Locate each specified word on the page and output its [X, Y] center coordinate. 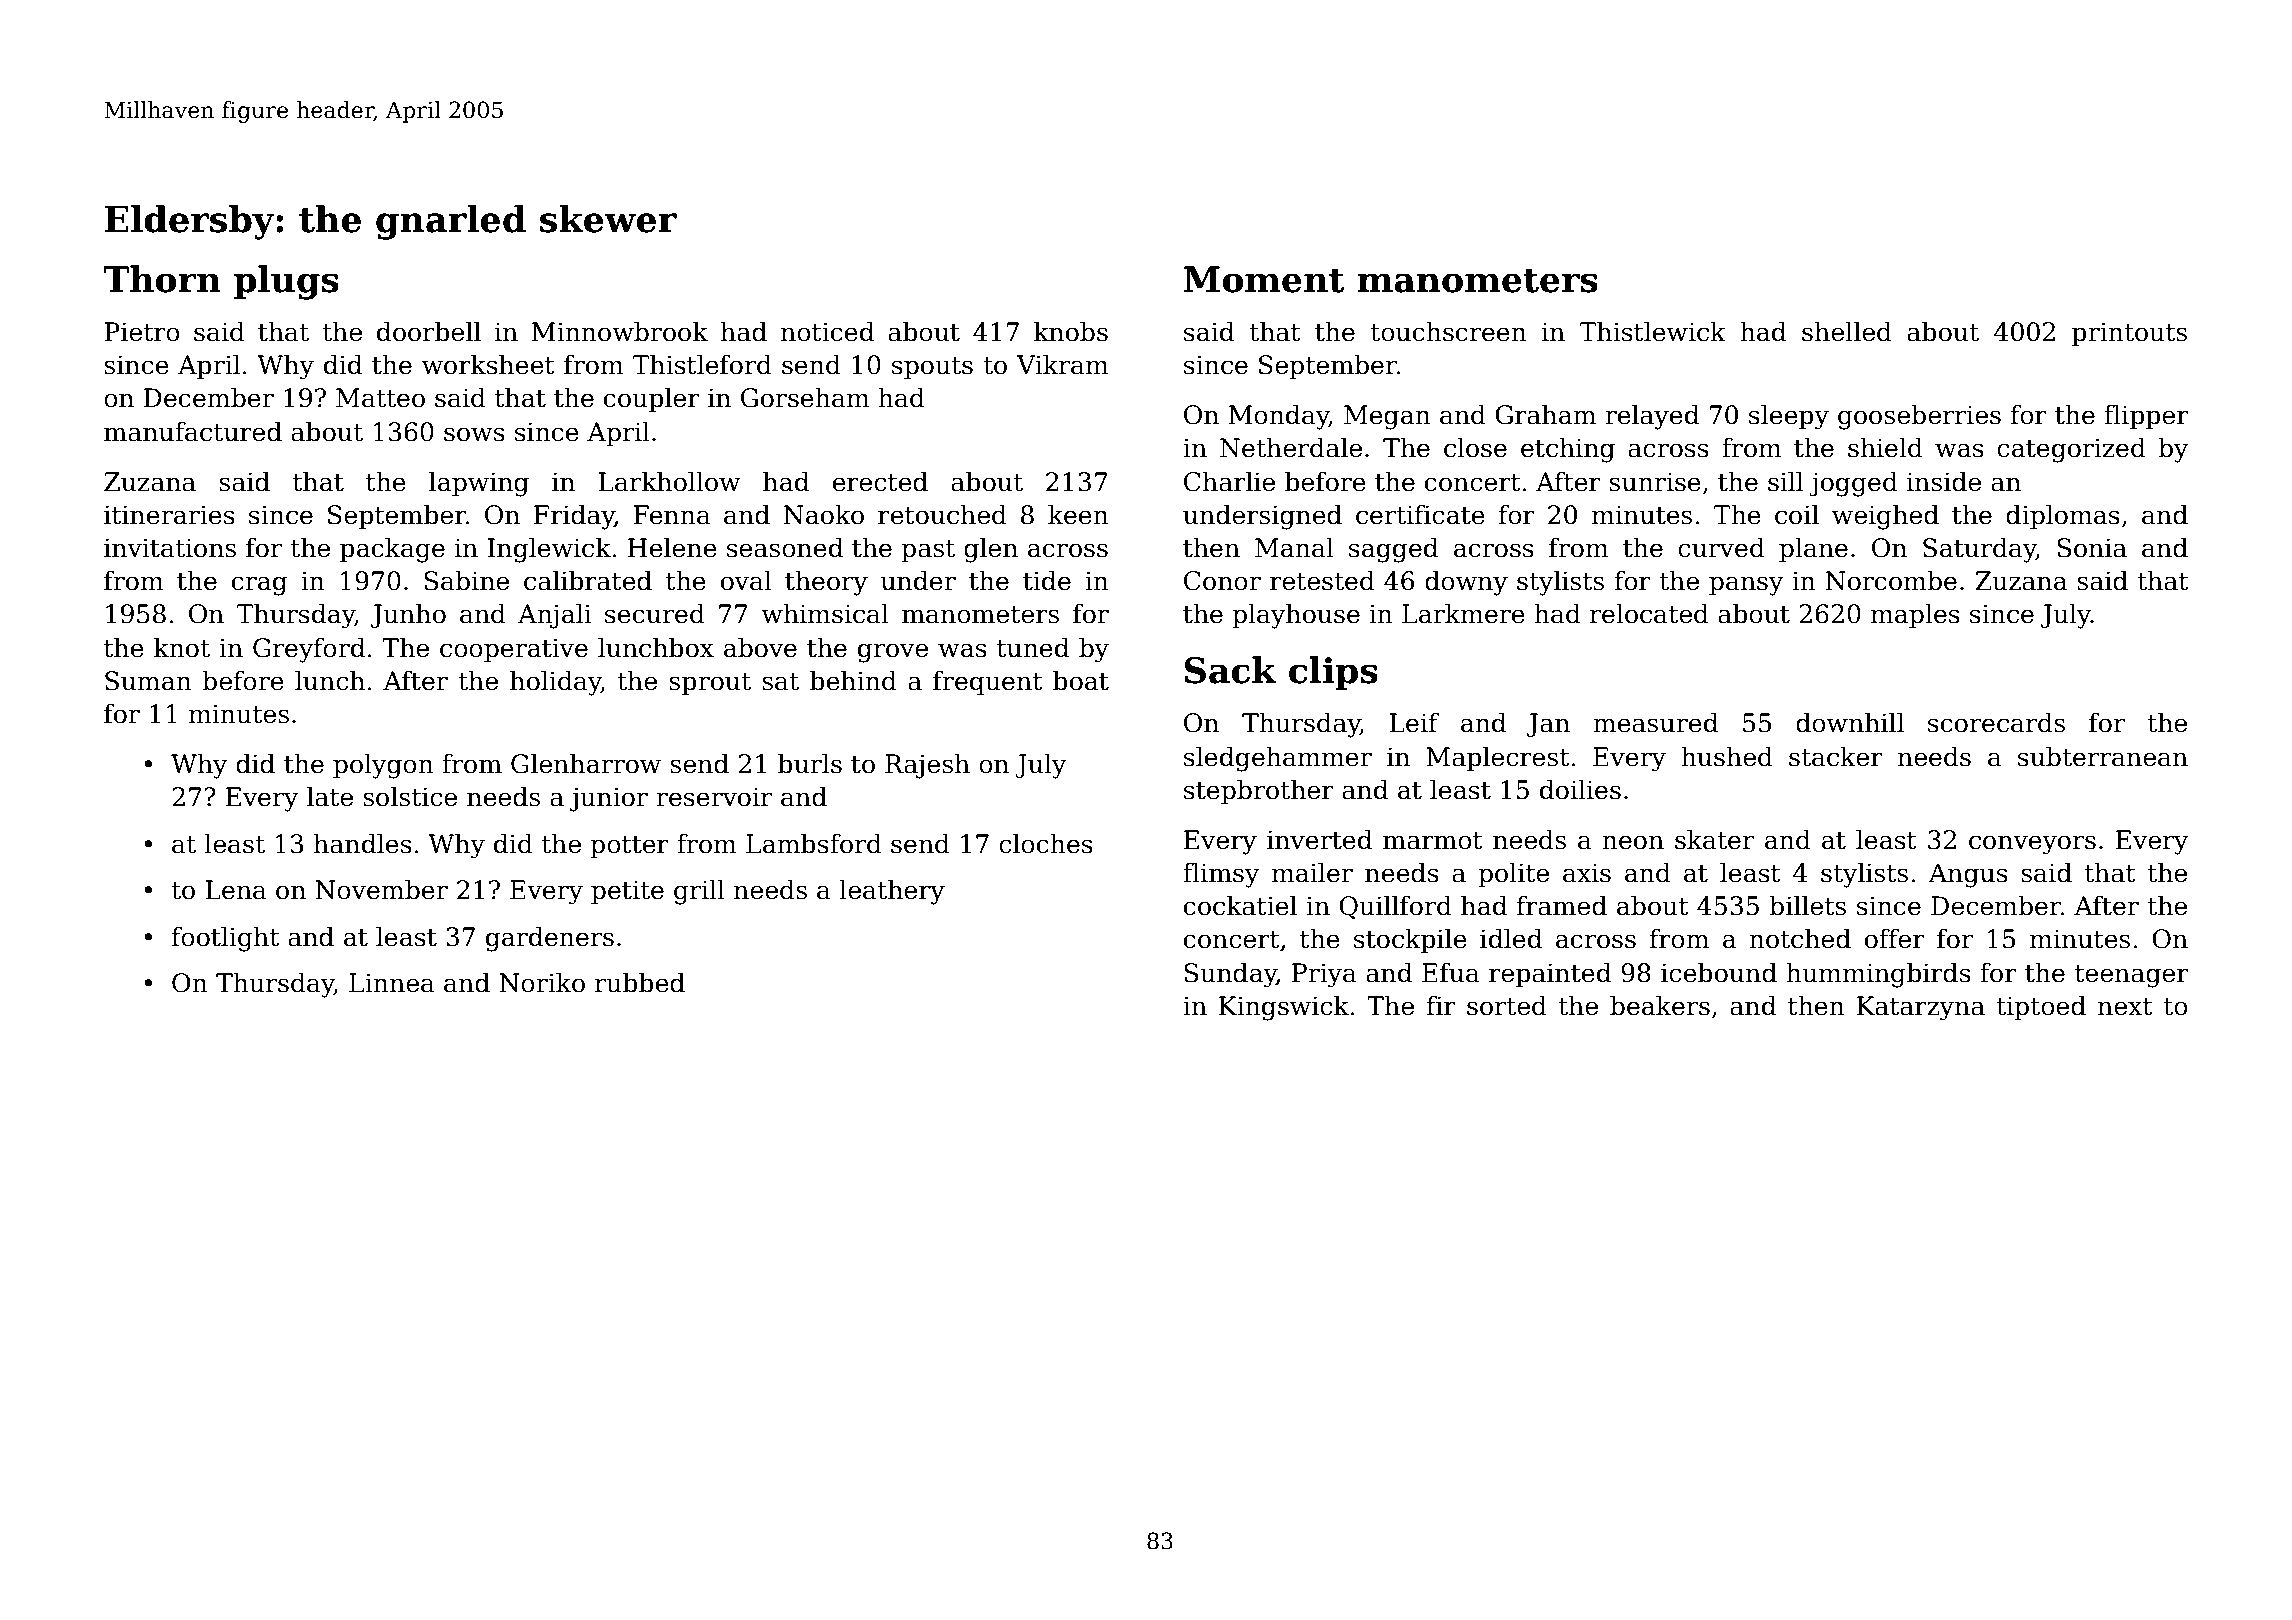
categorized [2071, 450]
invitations [170, 548]
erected [880, 481]
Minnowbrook [620, 331]
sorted [1507, 1005]
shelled [1847, 331]
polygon [383, 766]
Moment [1264, 279]
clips [1333, 673]
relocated [1649, 613]
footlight [226, 939]
